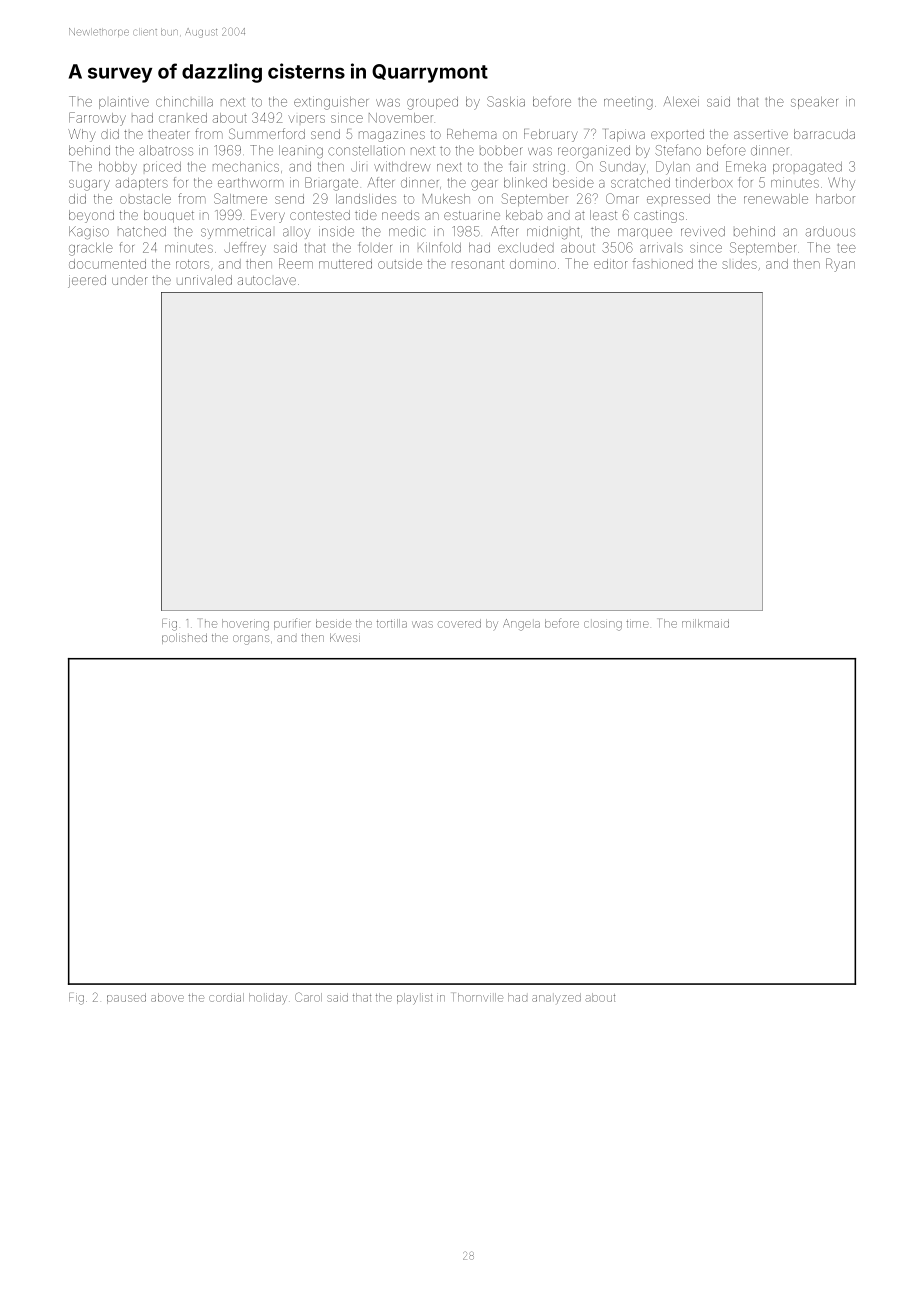  What do you see at coordinates (267, 133) in the page?
I see `Summerford` at bounding box center [267, 133].
